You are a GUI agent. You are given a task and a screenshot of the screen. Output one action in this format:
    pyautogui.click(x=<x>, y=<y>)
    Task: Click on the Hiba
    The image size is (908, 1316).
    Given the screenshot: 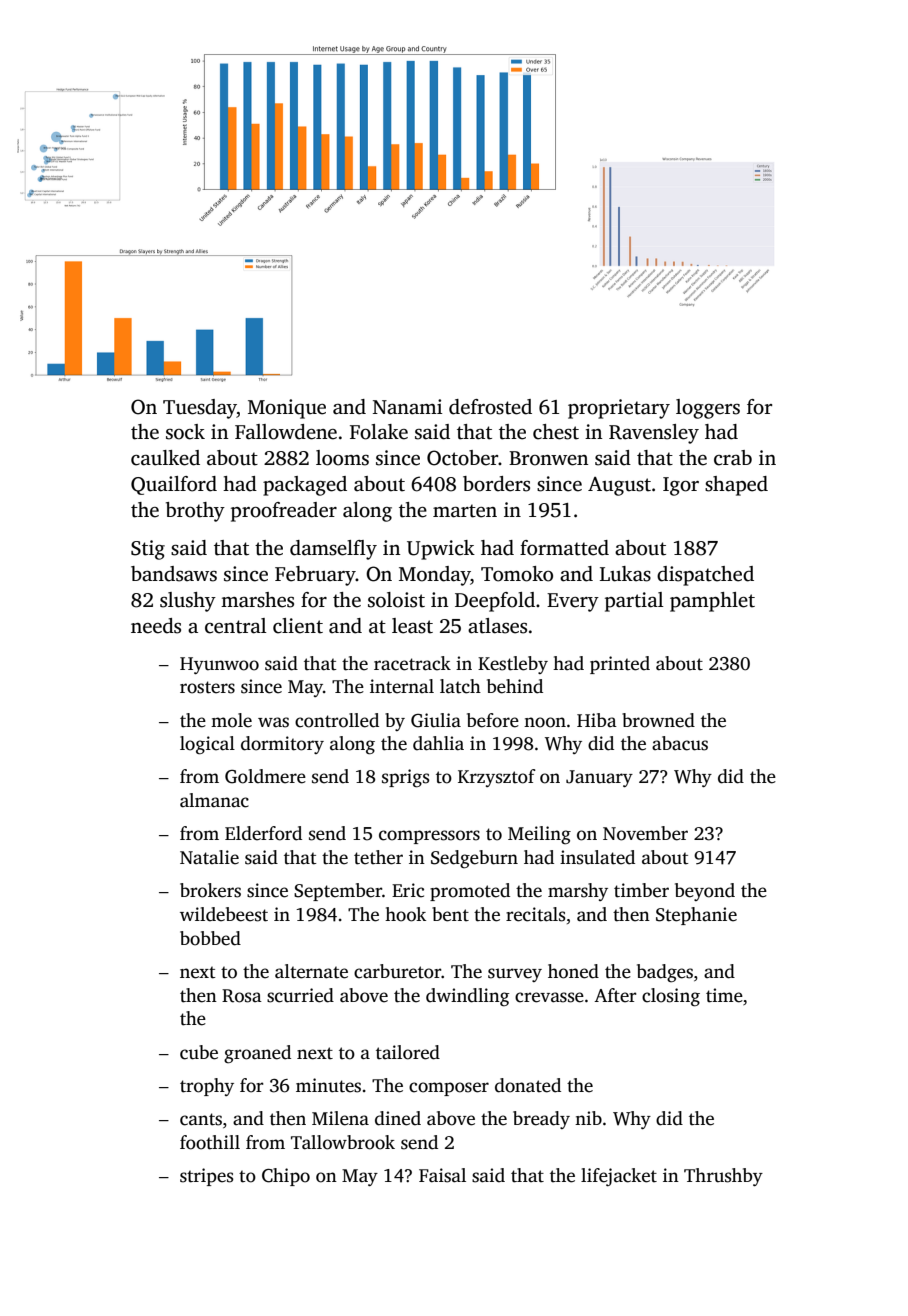 What is the action you would take?
    pyautogui.click(x=597, y=720)
